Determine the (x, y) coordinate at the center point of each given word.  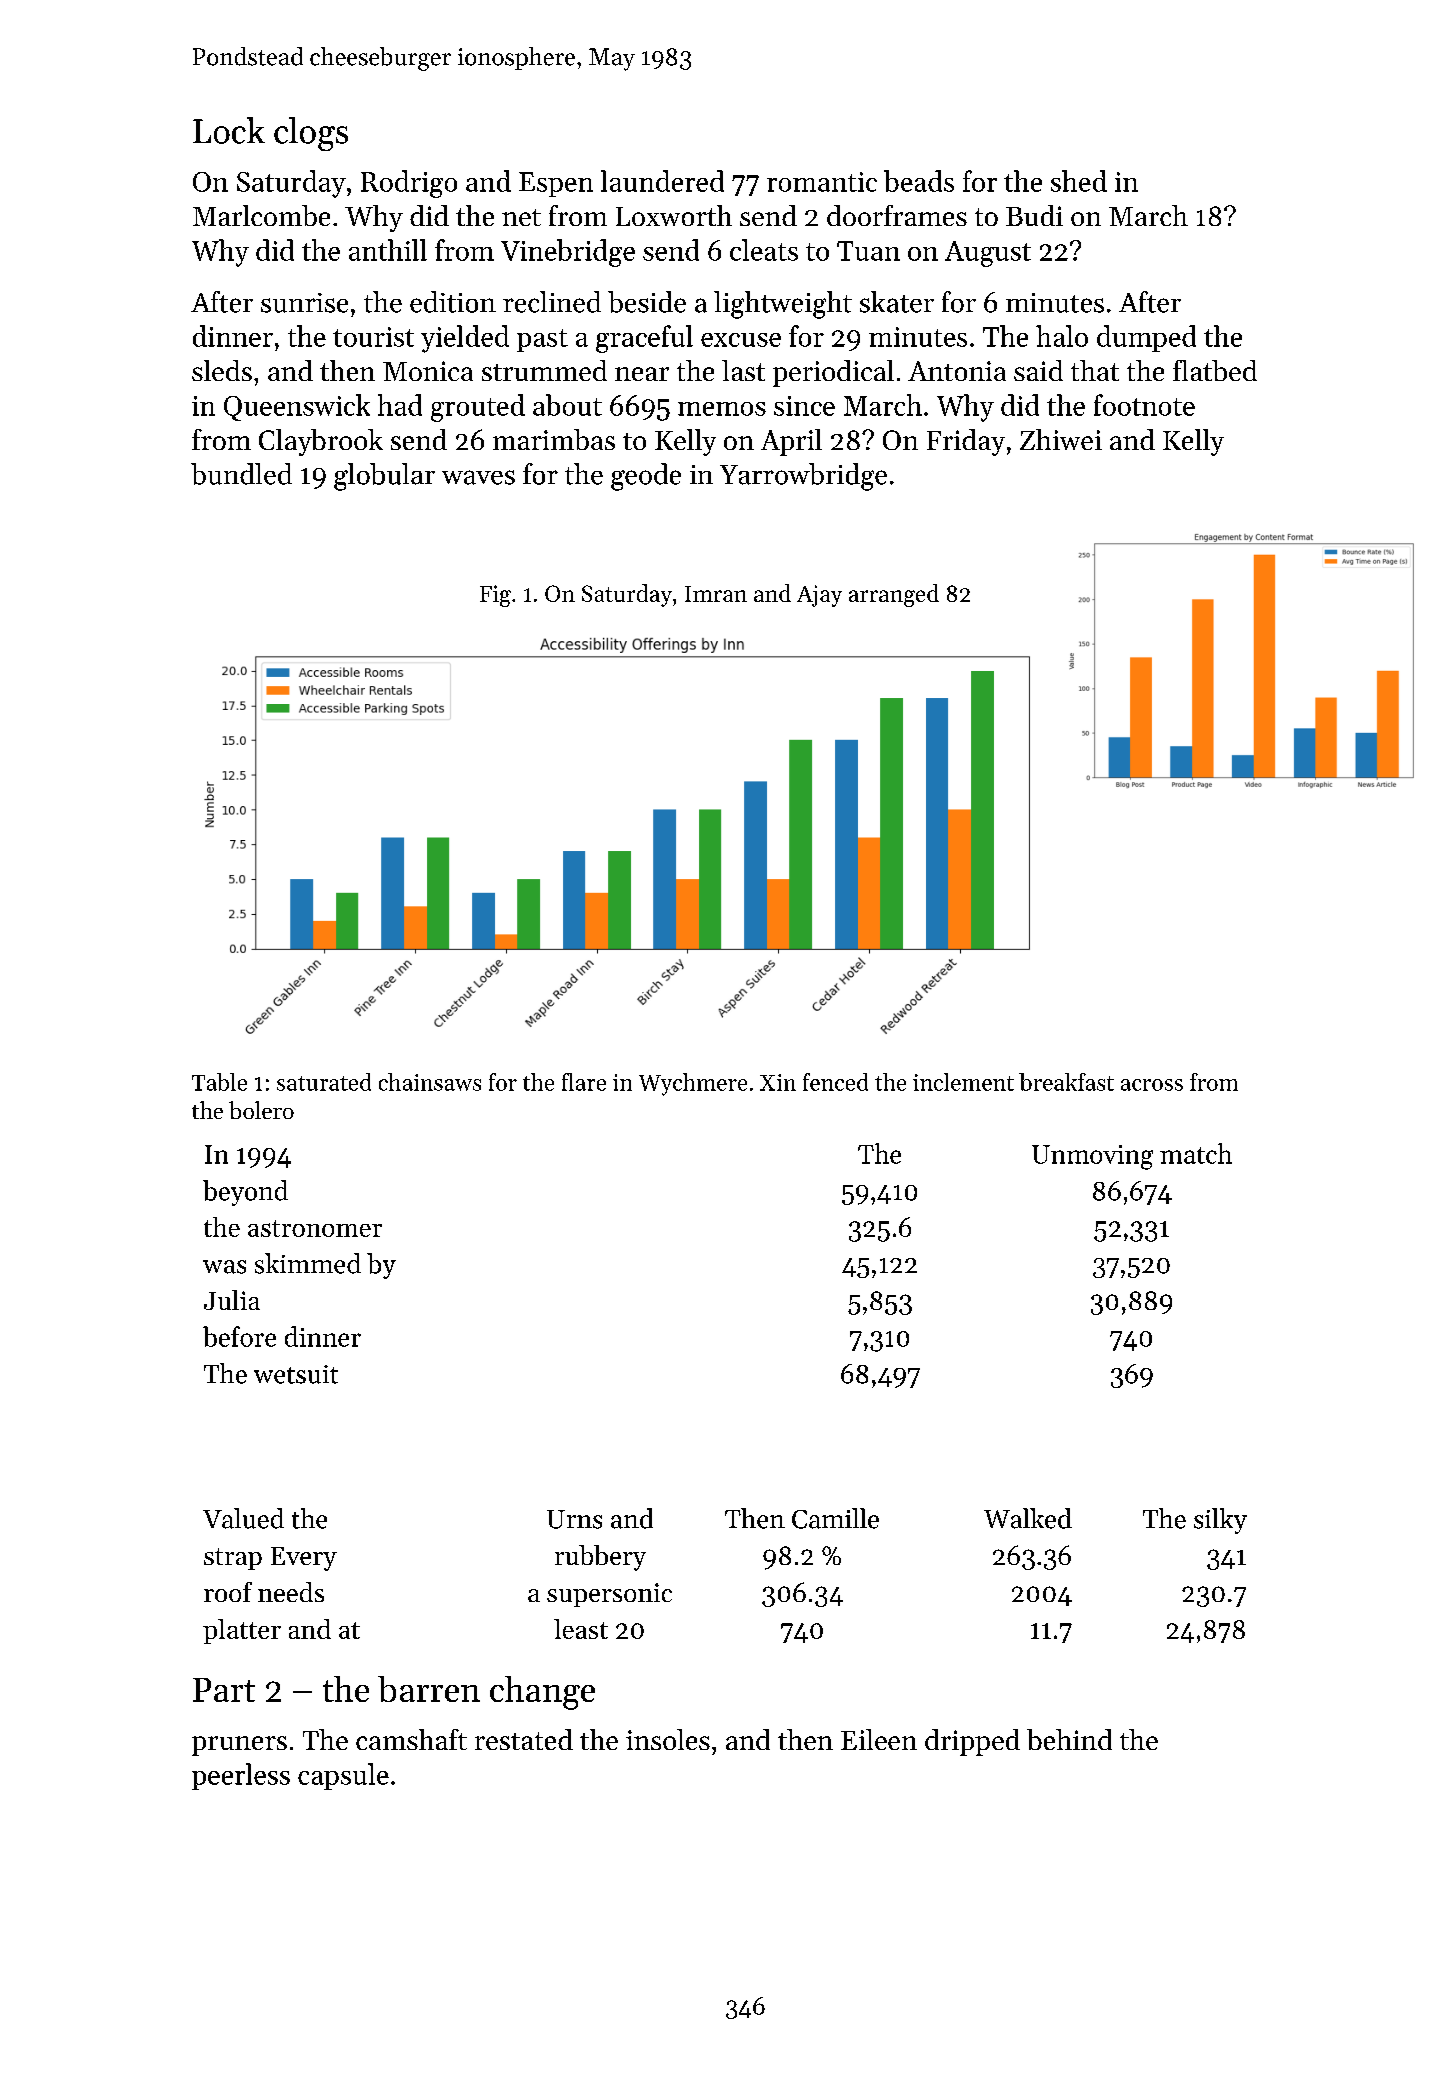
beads (919, 181)
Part (224, 1690)
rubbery (600, 1558)
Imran (716, 594)
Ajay (819, 596)
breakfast (1066, 1082)
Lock (229, 130)
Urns (574, 1519)
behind (1069, 1739)
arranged (894, 595)
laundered (662, 181)
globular (384, 477)
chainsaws (430, 1082)
